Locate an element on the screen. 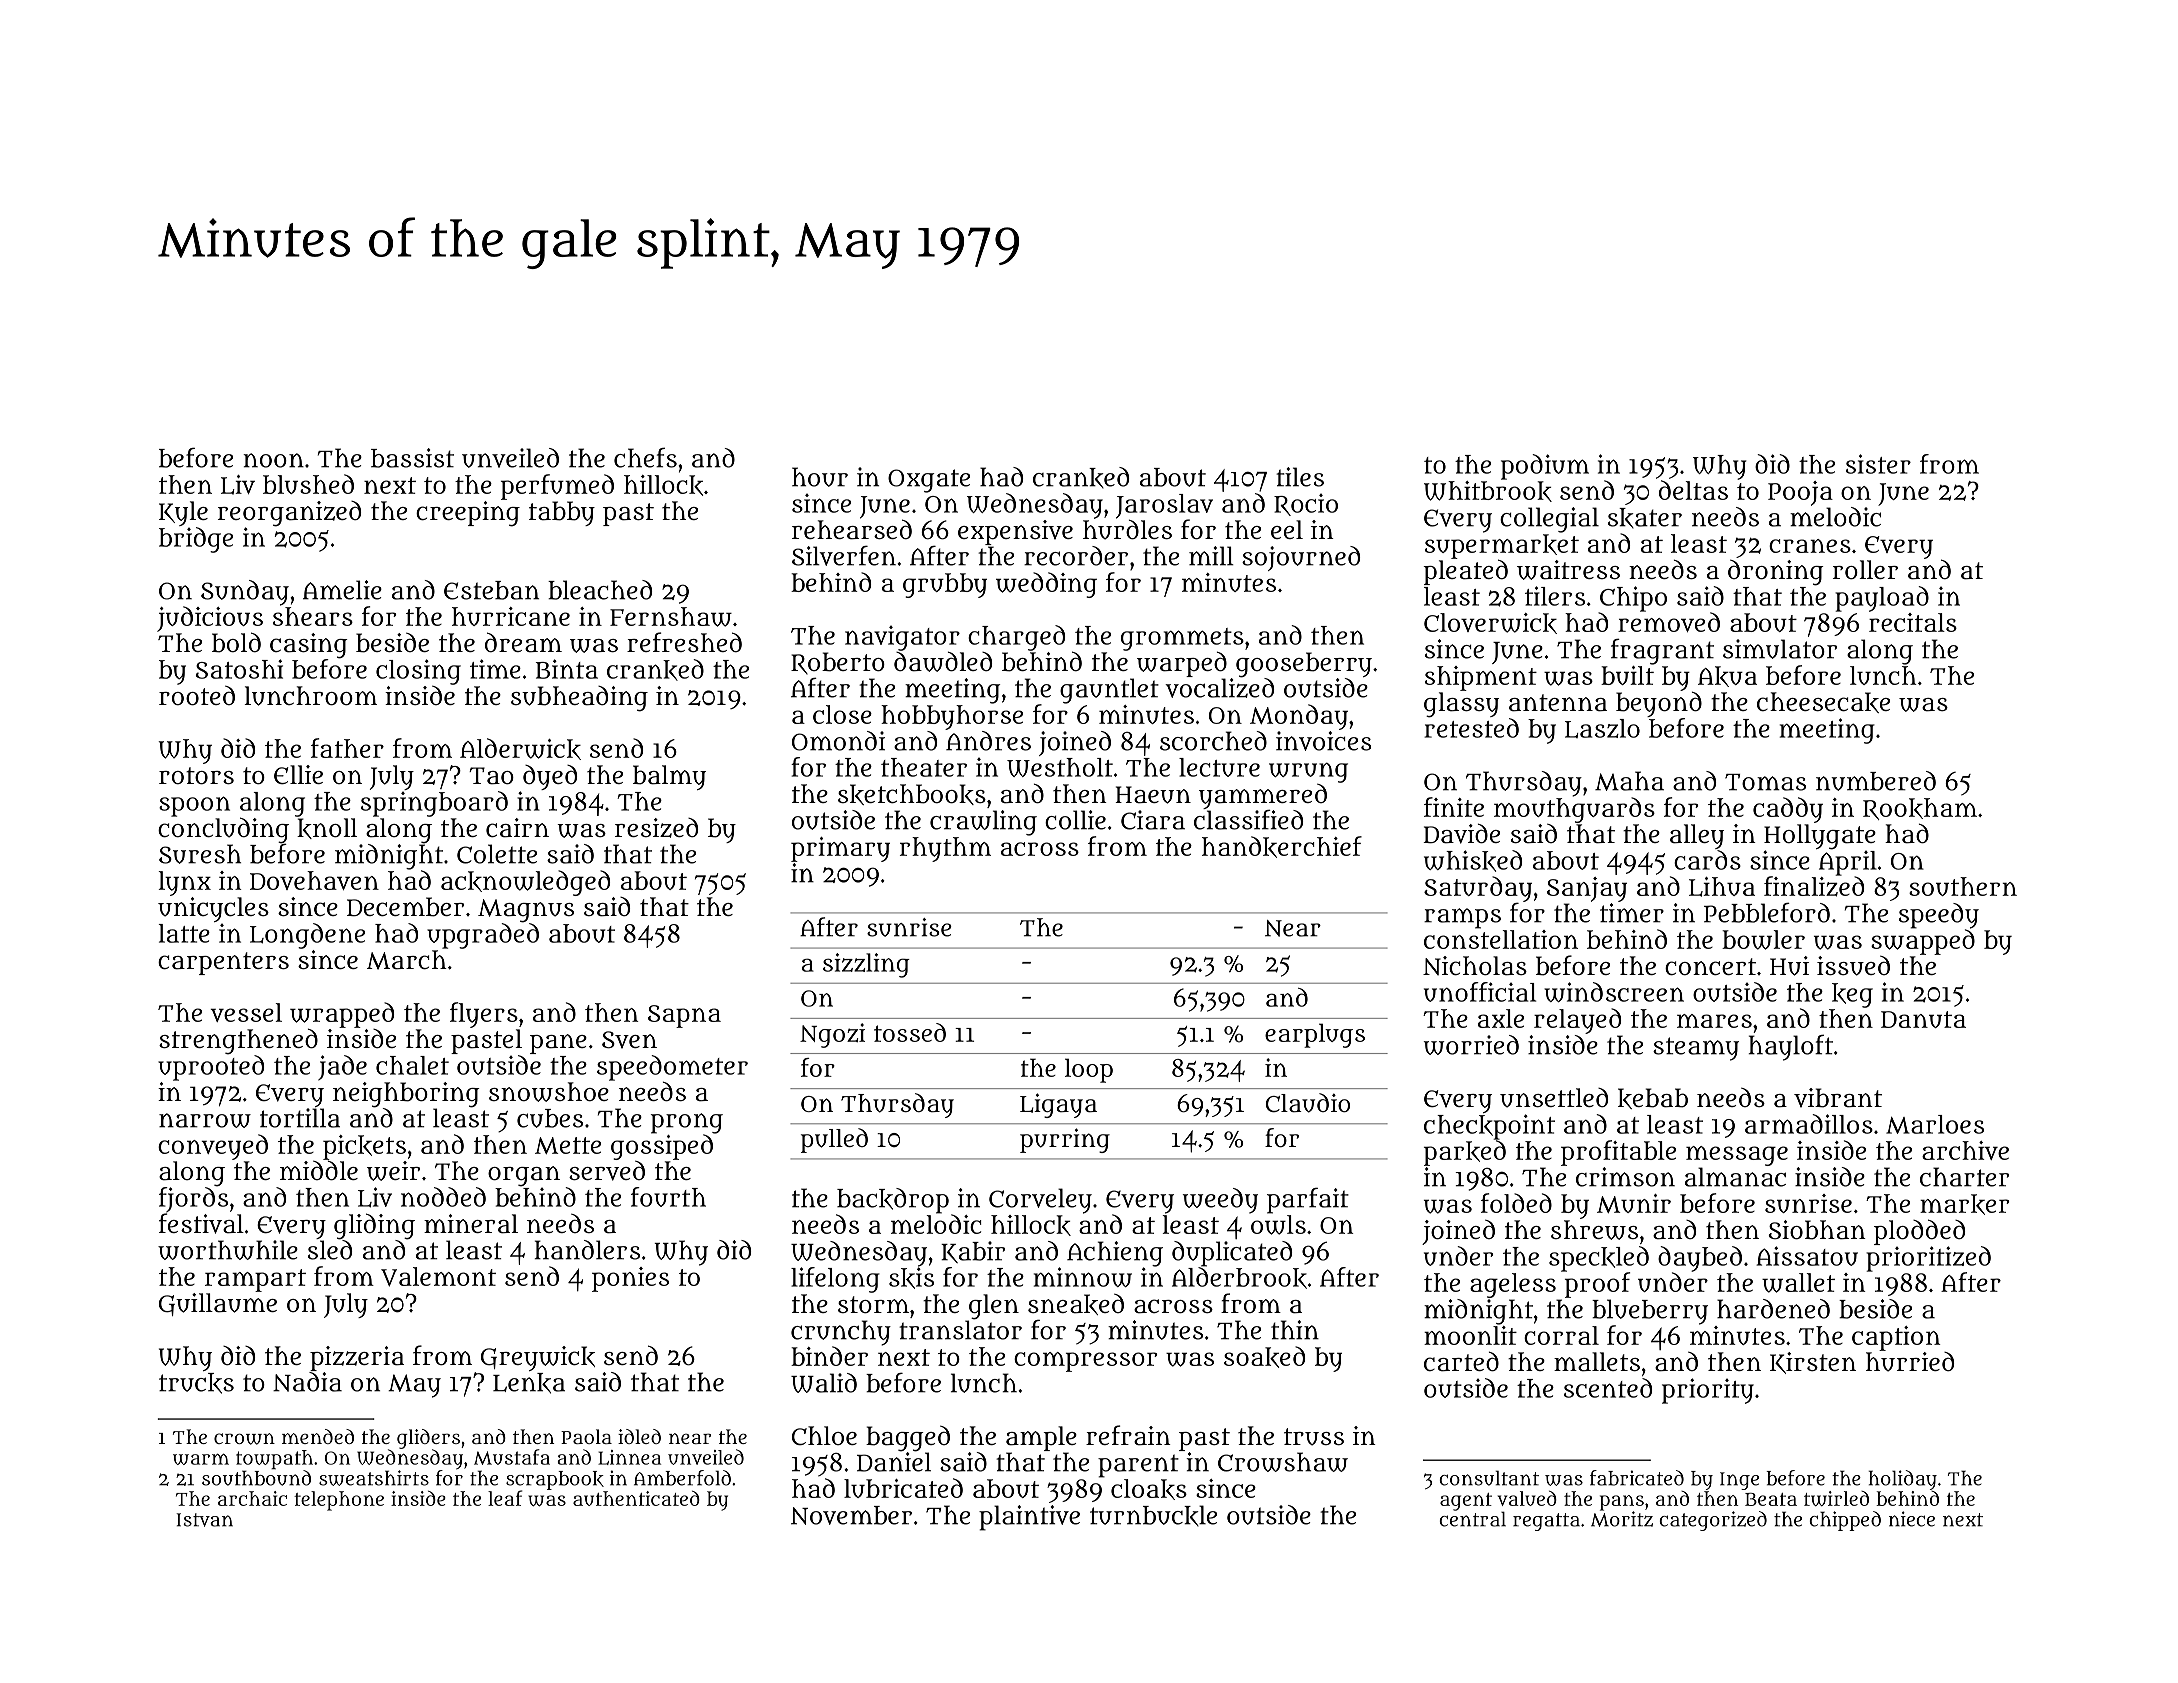 The width and height of the screenshot is (2178, 1683). bassist is located at coordinates (412, 458).
